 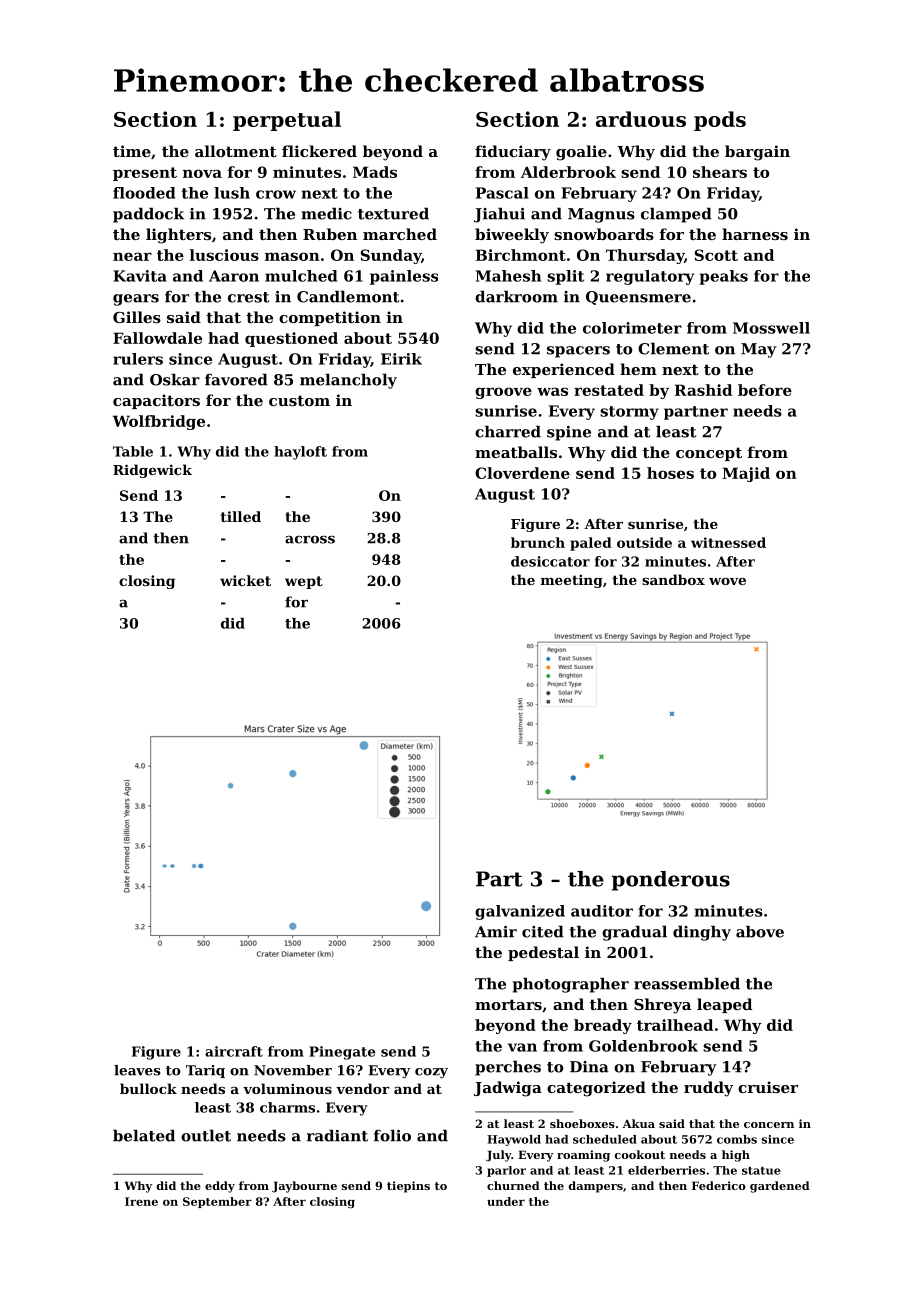 I want to click on Jaybourne, so click(x=304, y=1187).
